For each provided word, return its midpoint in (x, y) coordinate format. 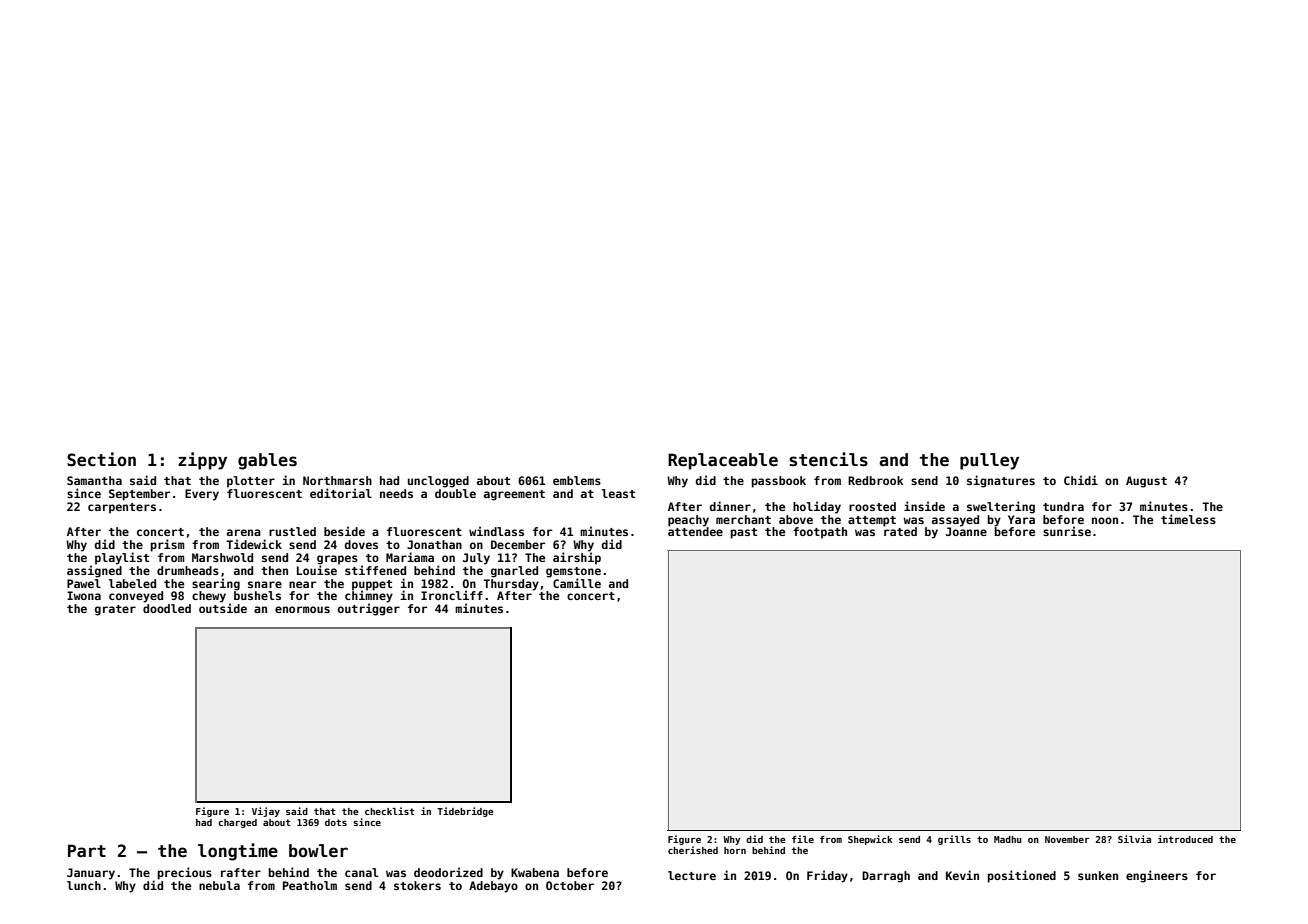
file (803, 839)
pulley (989, 461)
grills (954, 840)
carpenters (122, 508)
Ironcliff (452, 595)
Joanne (966, 531)
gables (267, 461)
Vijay (266, 812)
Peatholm (310, 885)
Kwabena (535, 872)
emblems (577, 480)
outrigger (369, 609)
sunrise (1067, 531)
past (743, 533)
